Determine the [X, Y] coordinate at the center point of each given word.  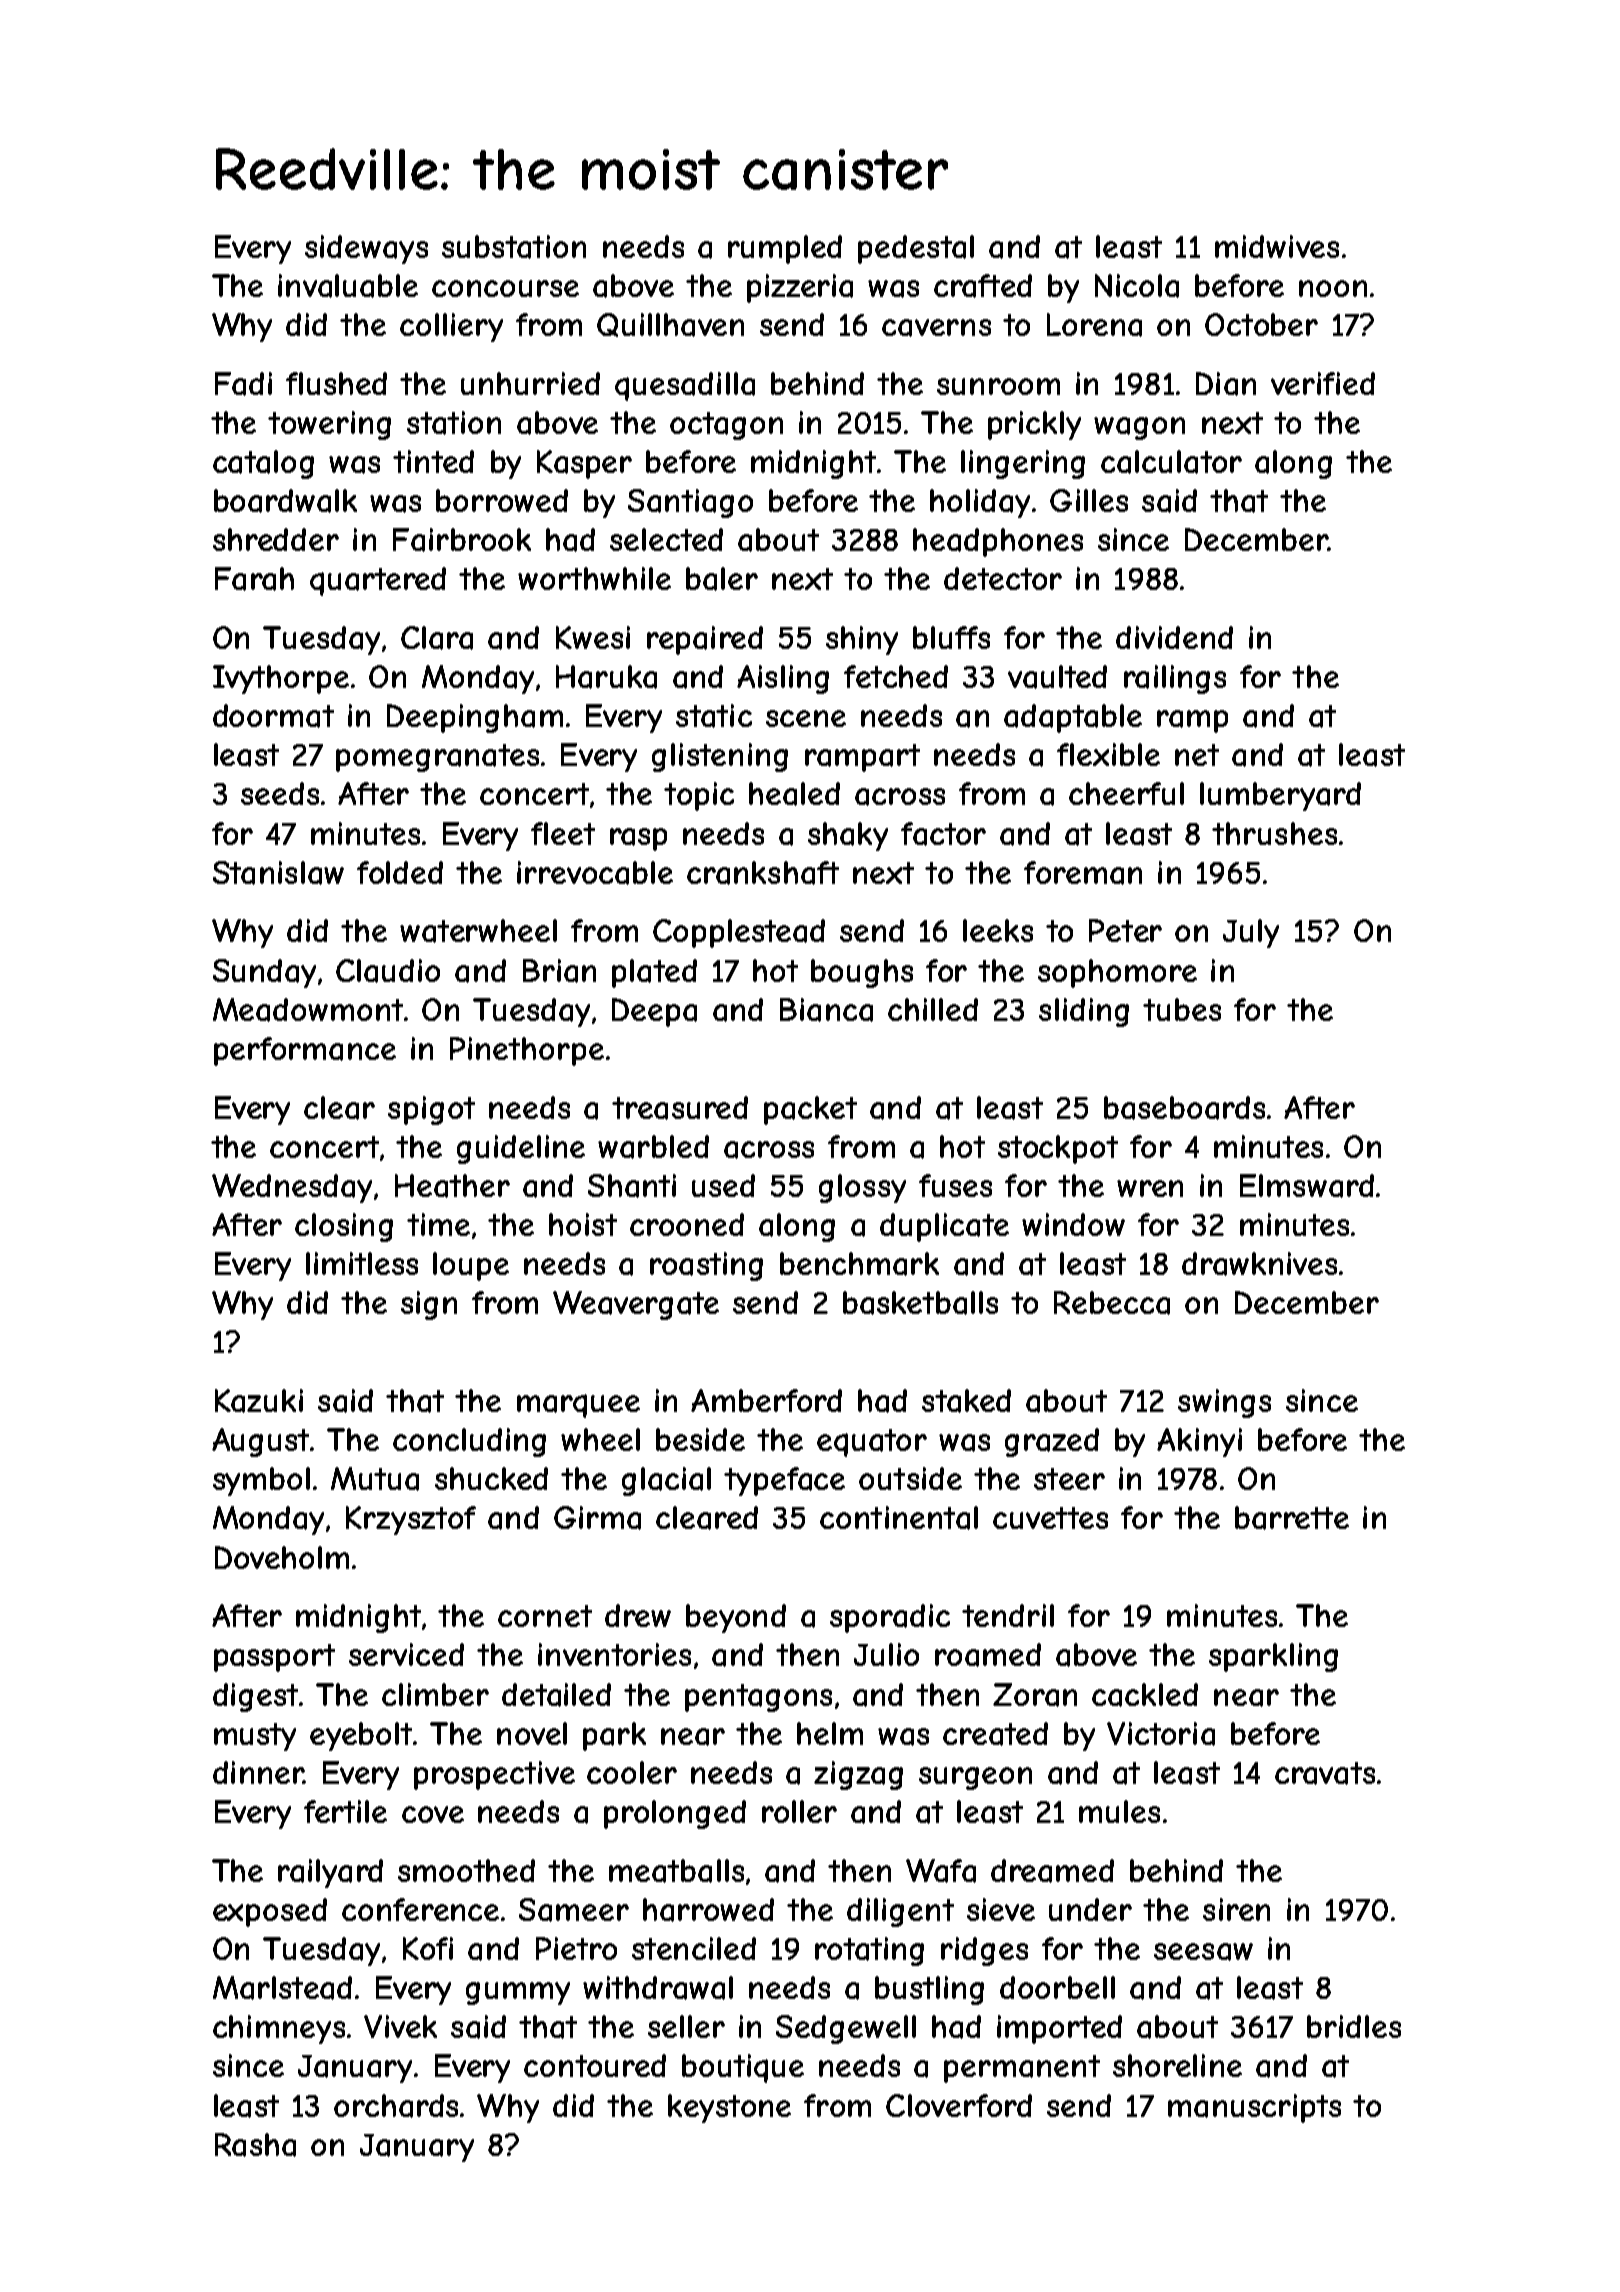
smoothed [466, 1870]
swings [1224, 1403]
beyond [736, 1618]
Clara [437, 638]
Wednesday [292, 1188]
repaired [705, 640]
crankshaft [763, 873]
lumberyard [1280, 796]
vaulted [1057, 677]
